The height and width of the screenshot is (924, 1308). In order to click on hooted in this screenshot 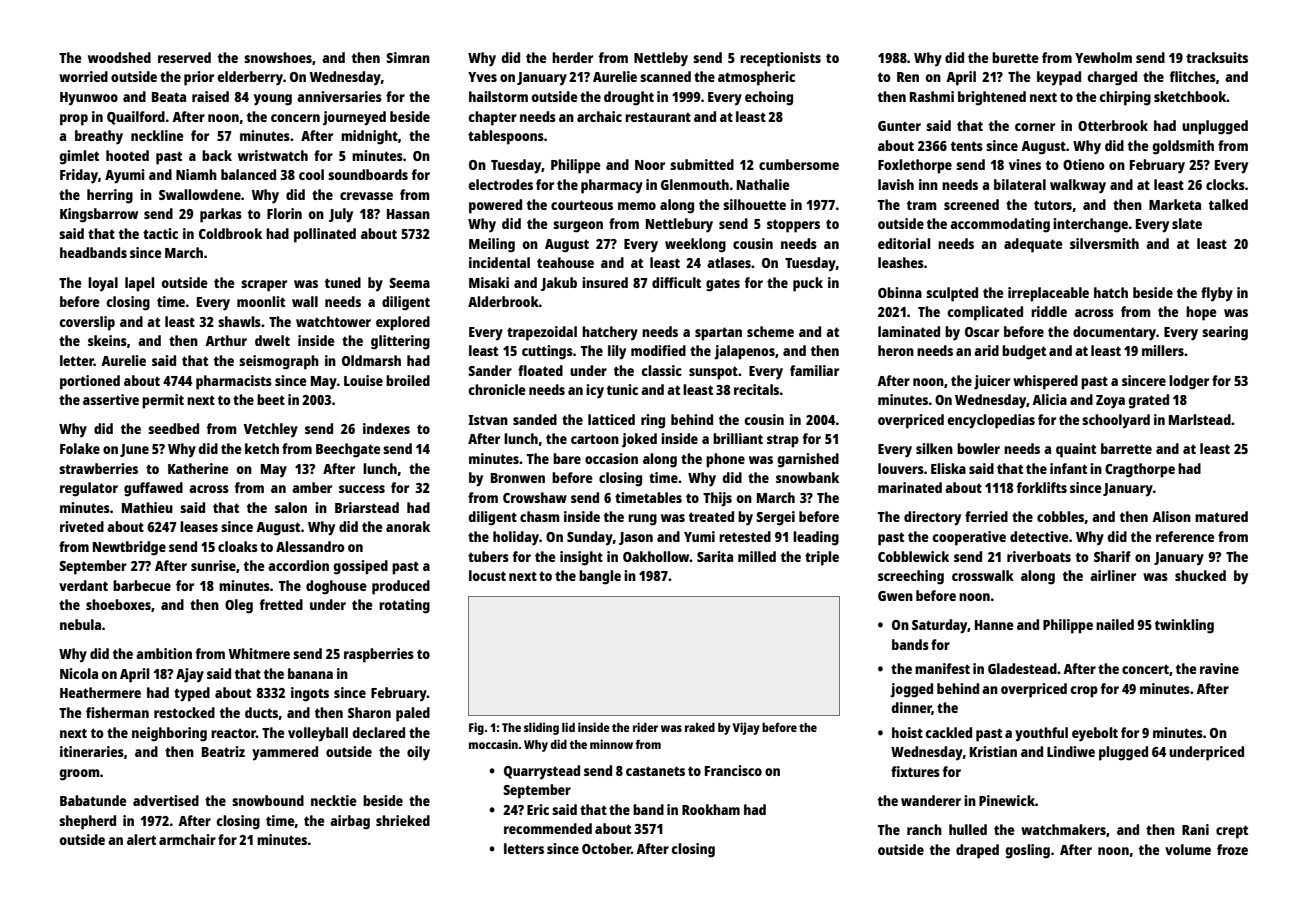, I will do `click(127, 155)`.
